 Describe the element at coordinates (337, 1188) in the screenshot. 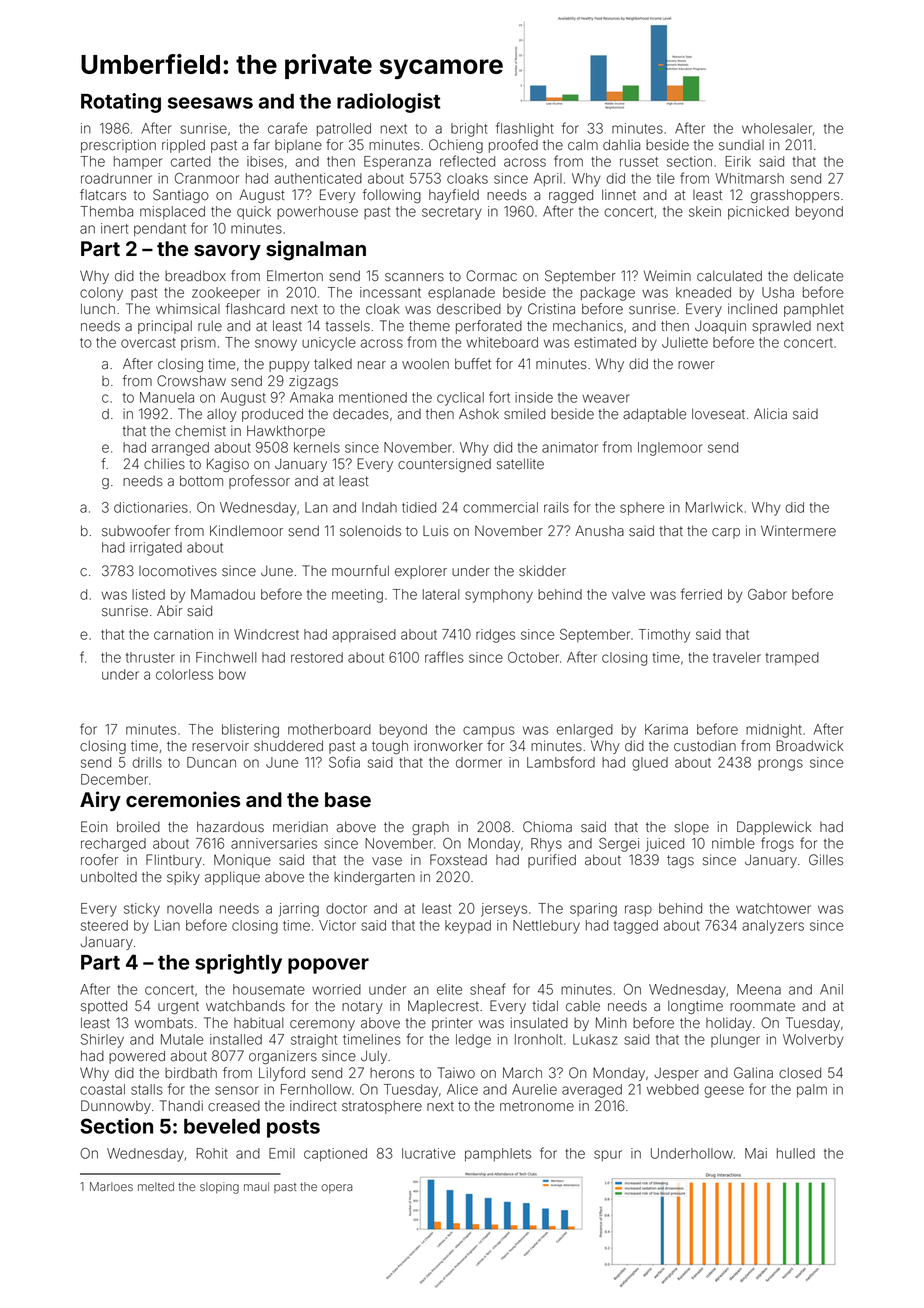

I see `opera` at that location.
